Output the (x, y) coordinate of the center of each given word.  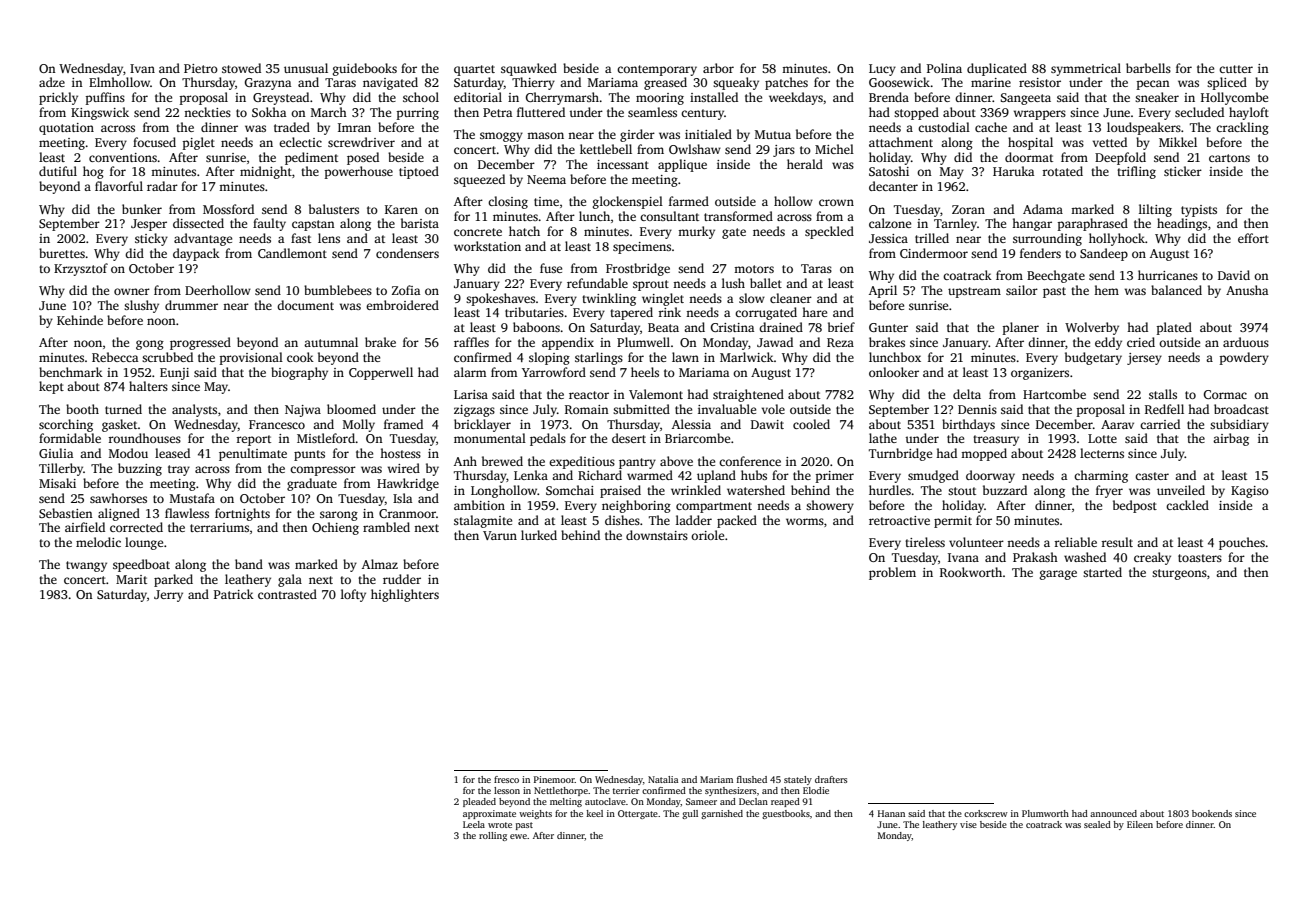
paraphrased (1093, 224)
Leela (474, 824)
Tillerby (61, 469)
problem (892, 573)
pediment (311, 158)
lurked (539, 535)
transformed (738, 216)
